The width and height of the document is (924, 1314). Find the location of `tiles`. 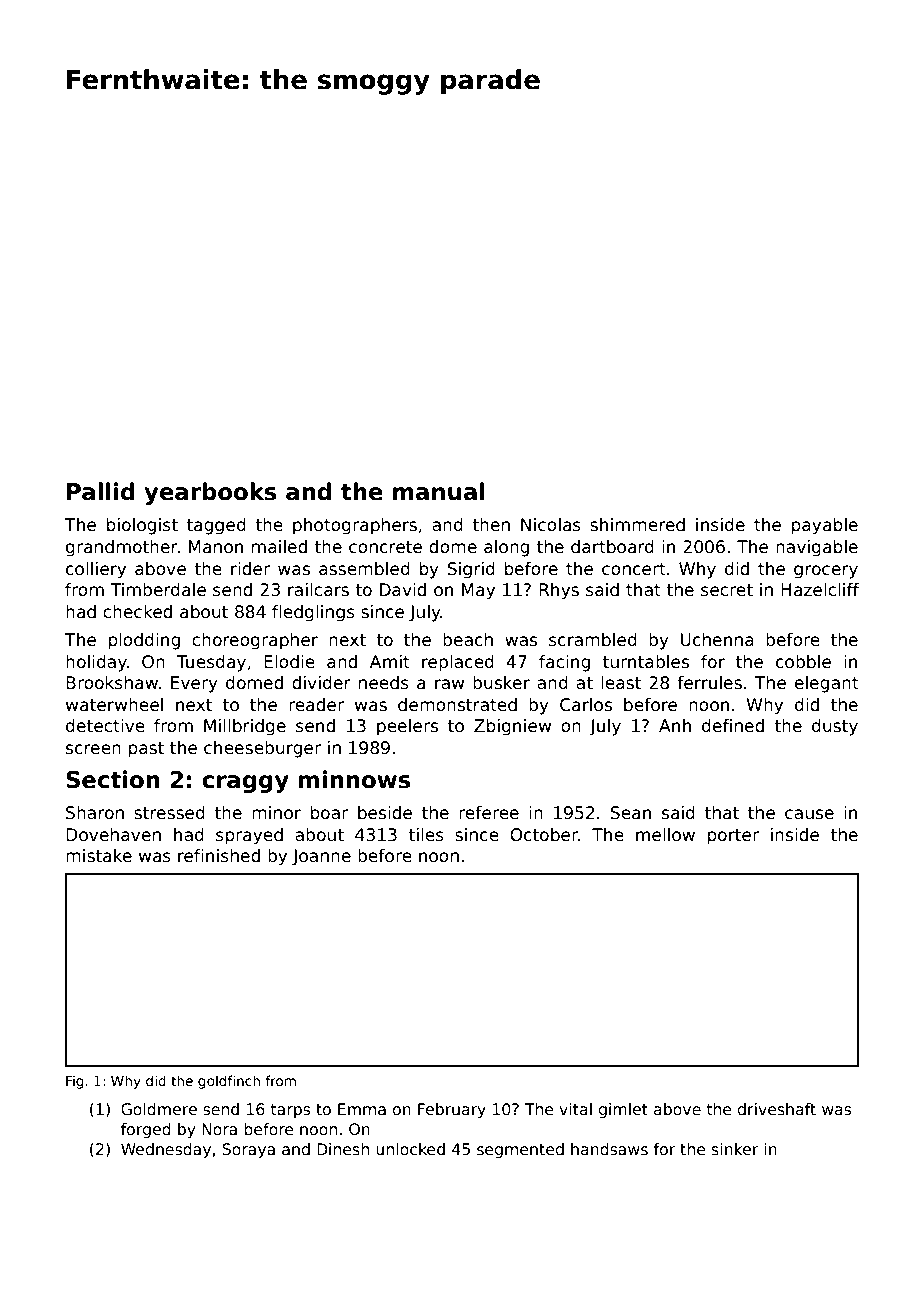

tiles is located at coordinates (426, 835).
